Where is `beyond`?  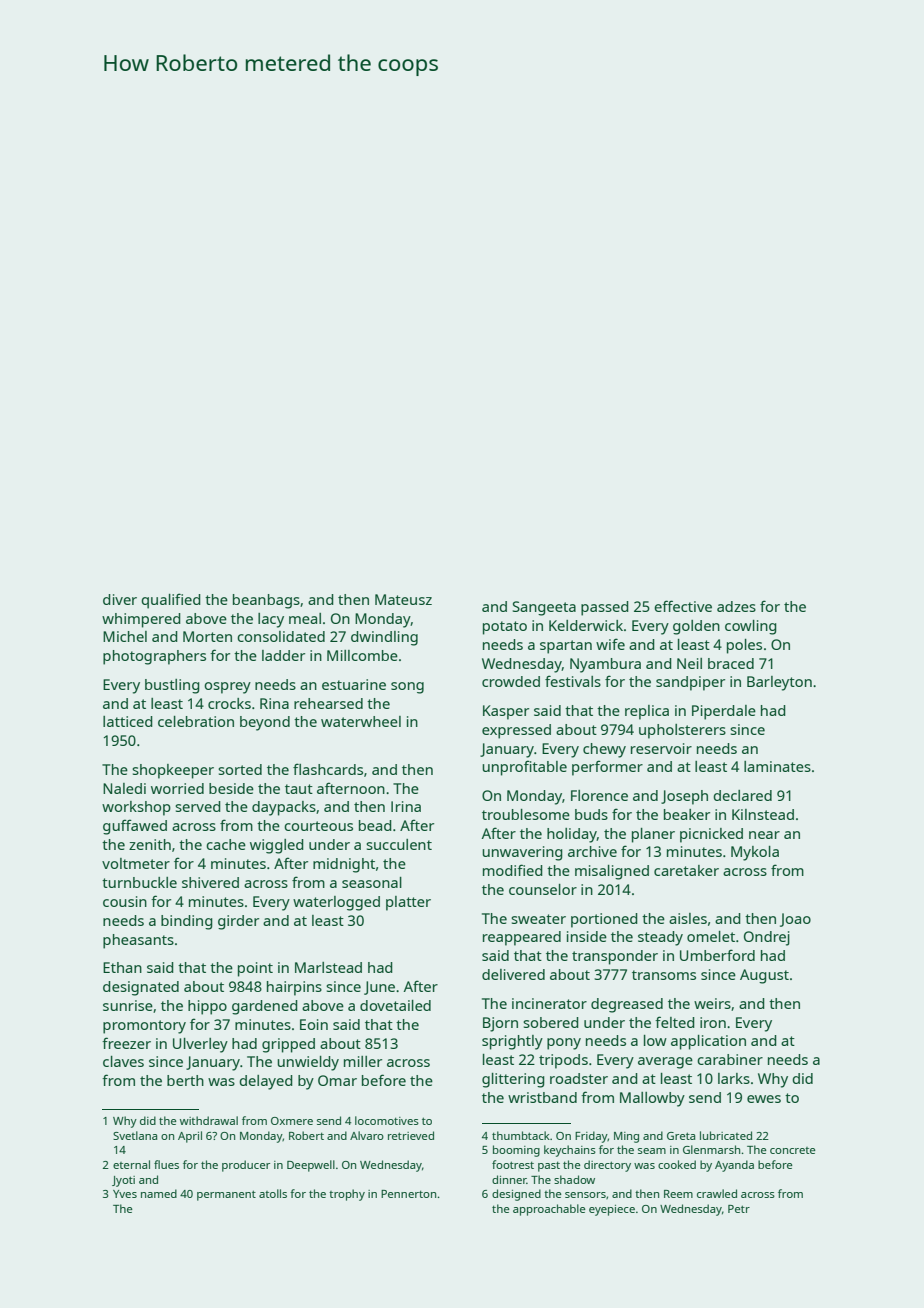
beyond is located at coordinates (265, 723).
